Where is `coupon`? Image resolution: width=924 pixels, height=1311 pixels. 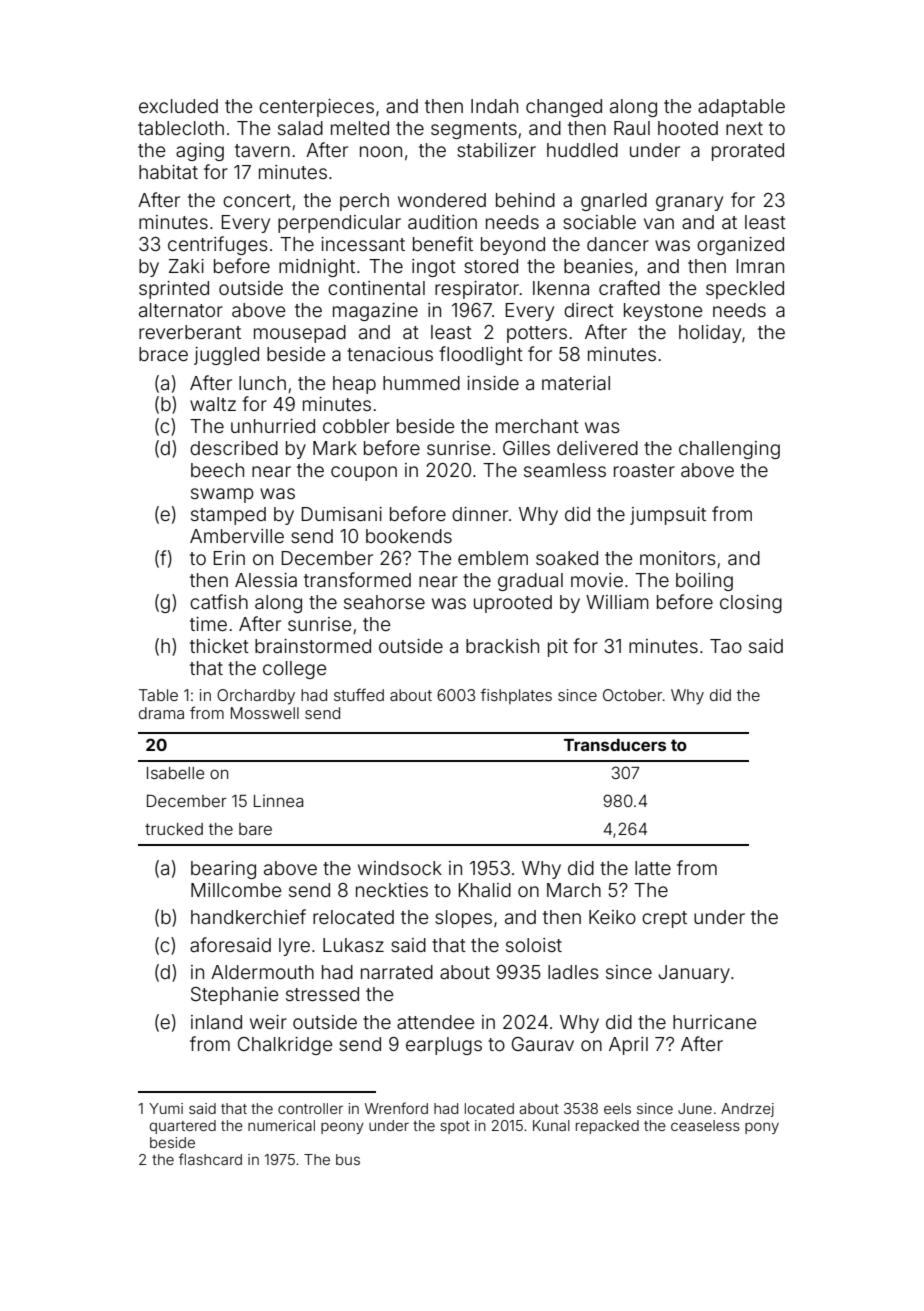 coupon is located at coordinates (364, 473).
